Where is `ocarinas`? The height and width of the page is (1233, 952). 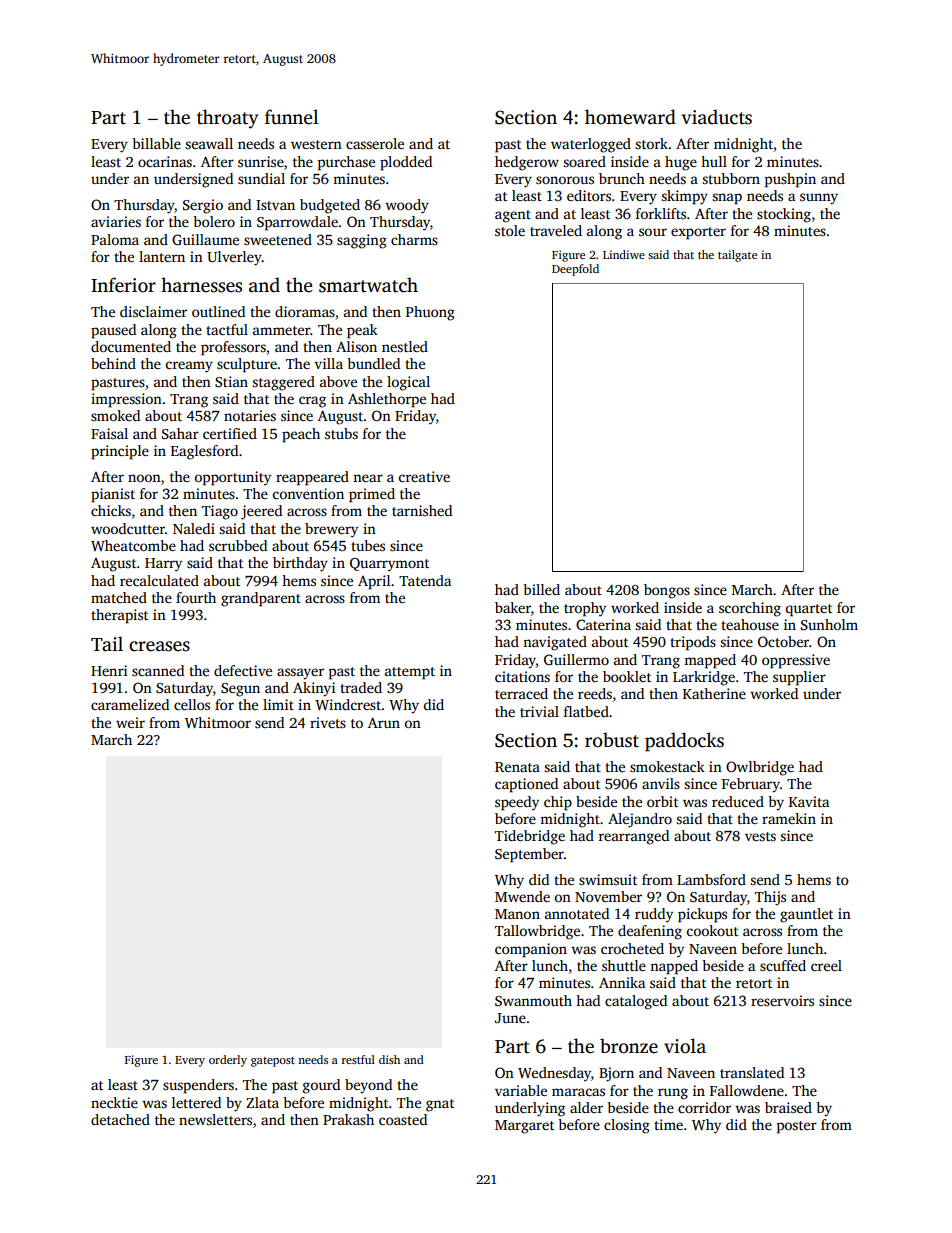
ocarinas is located at coordinates (165, 161).
